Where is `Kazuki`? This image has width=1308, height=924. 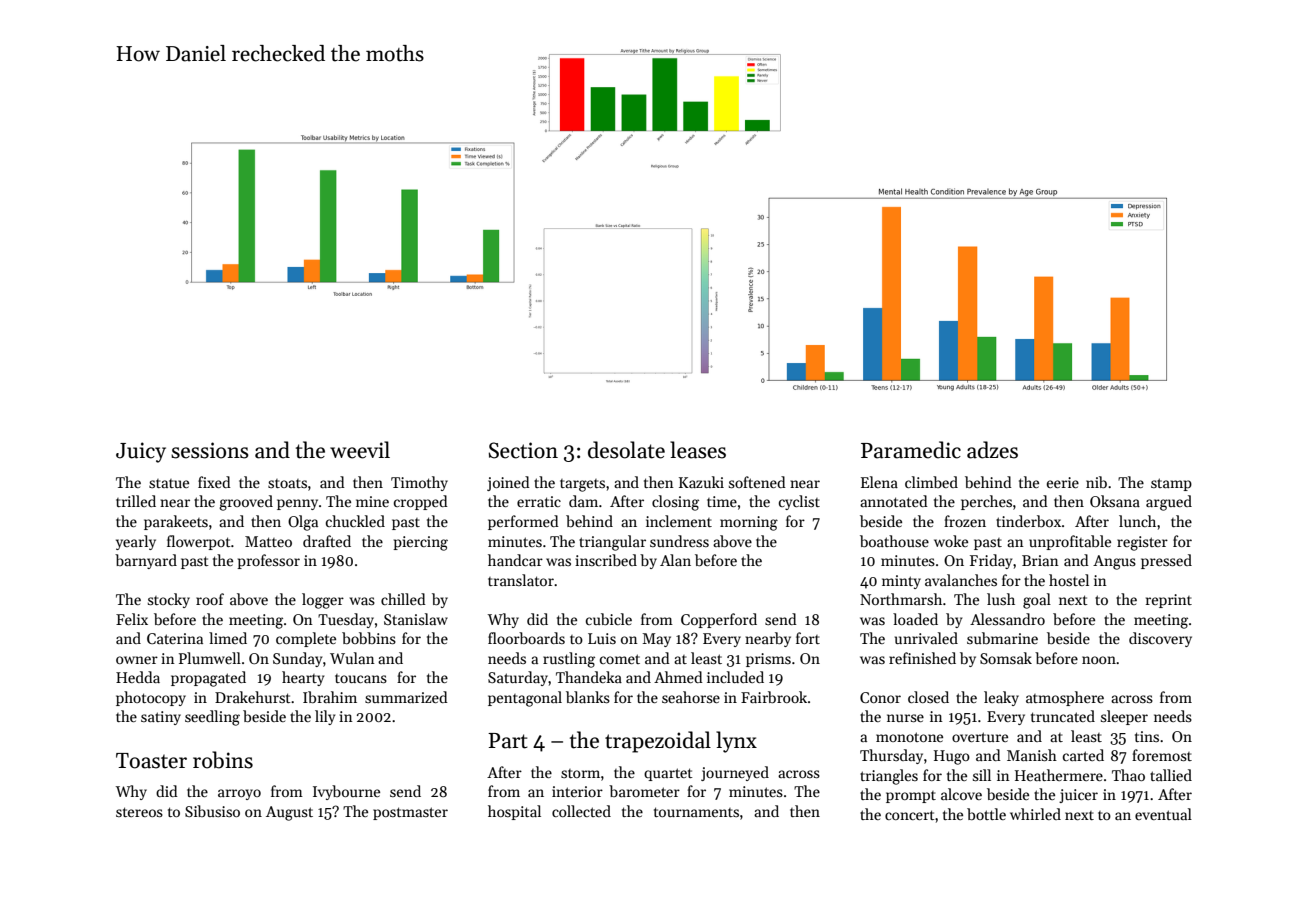
Kazuki is located at coordinates (701, 482).
